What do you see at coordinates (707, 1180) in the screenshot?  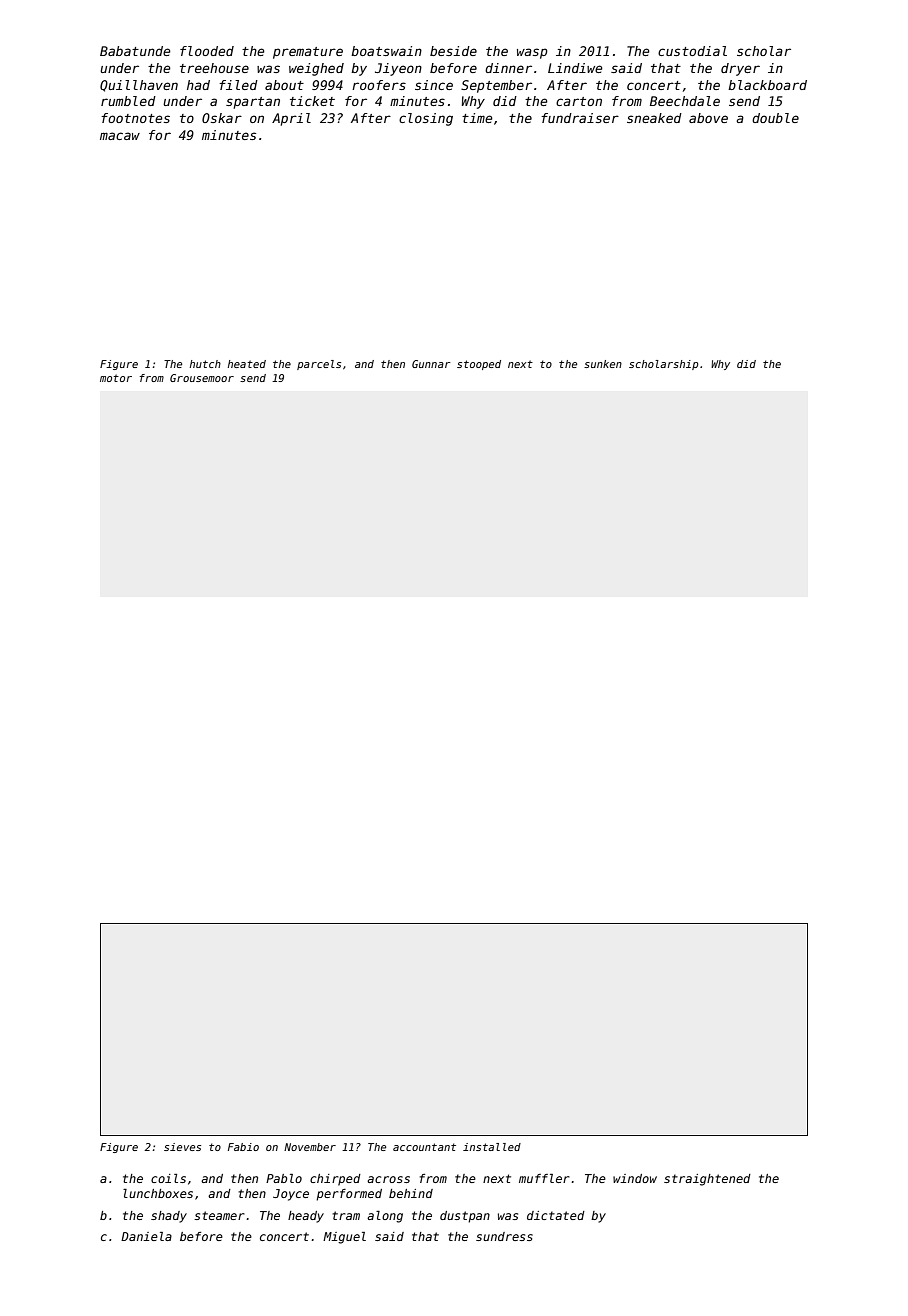 I see `straightened` at bounding box center [707, 1180].
